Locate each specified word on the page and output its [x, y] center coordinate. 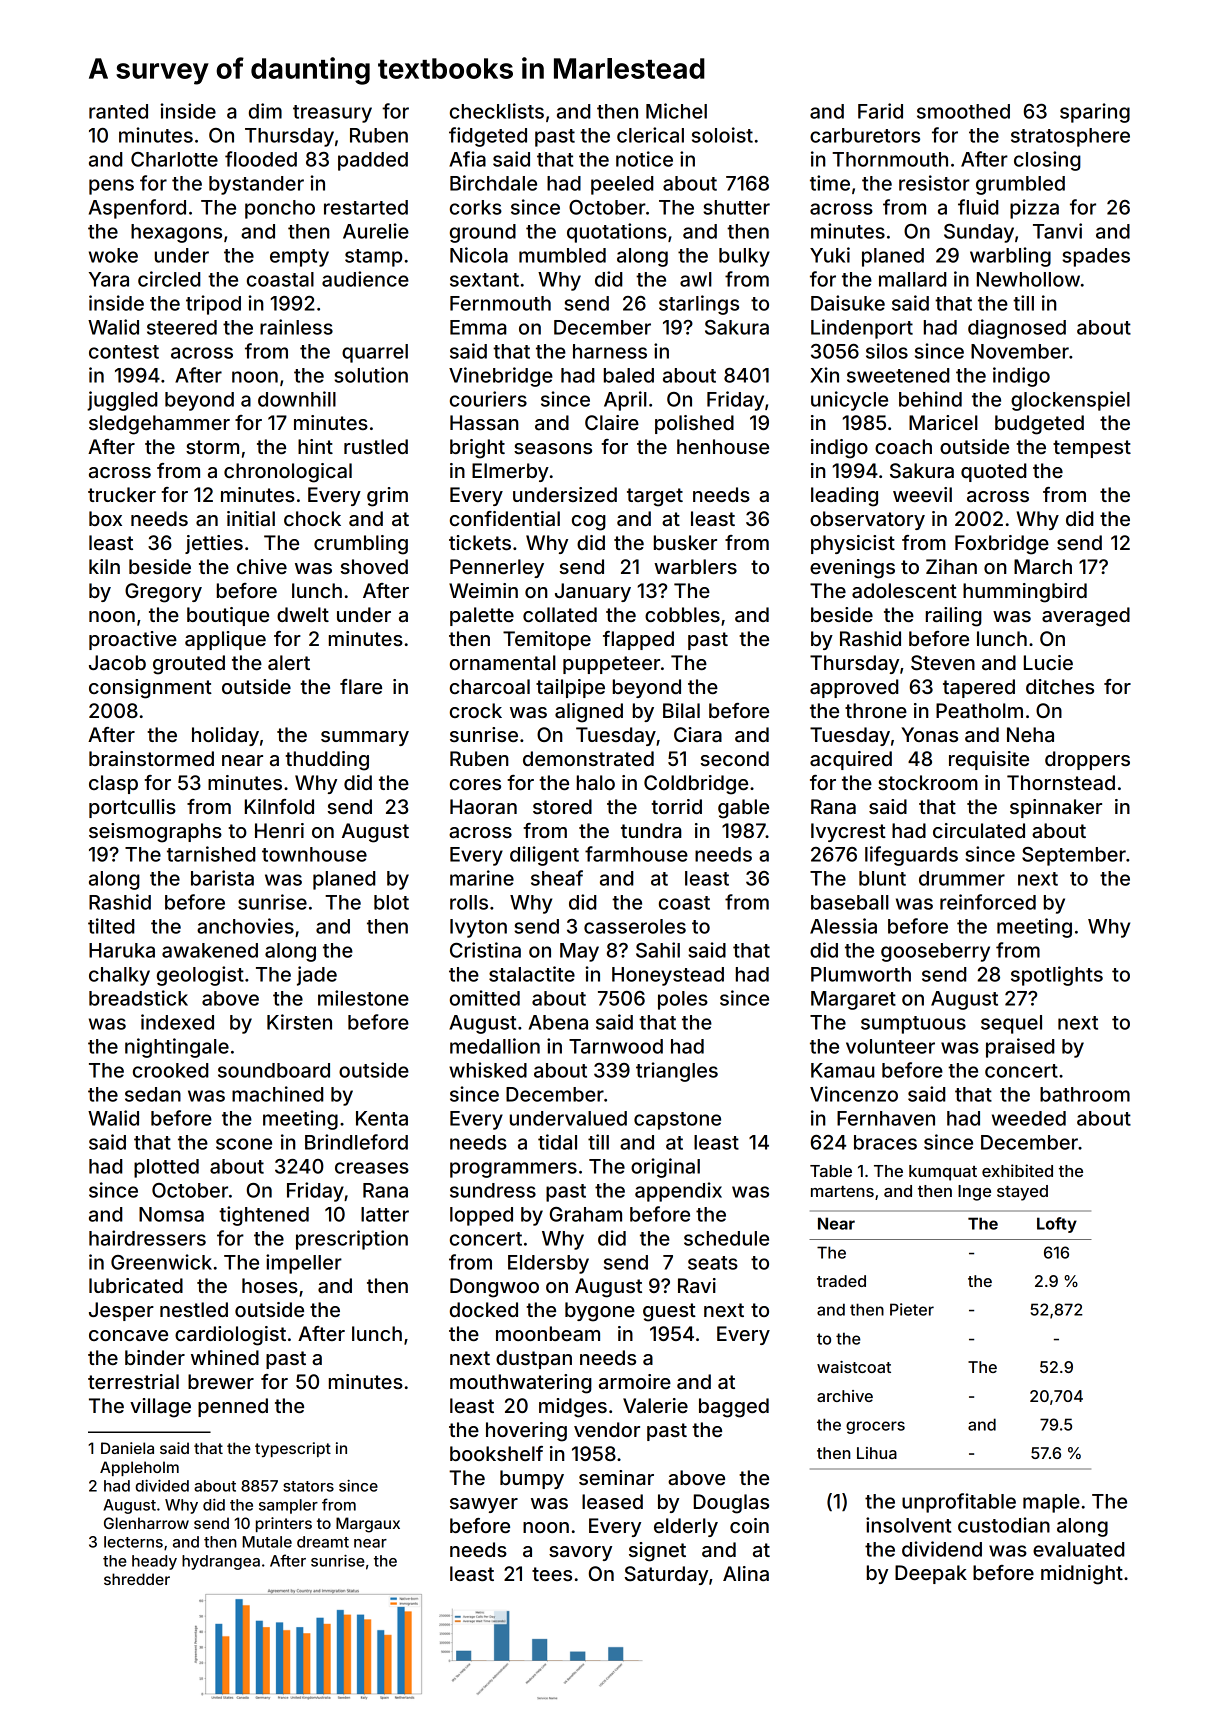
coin [749, 1525]
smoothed [963, 111]
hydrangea [221, 1562]
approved [854, 688]
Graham [586, 1214]
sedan [153, 1094]
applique [225, 640]
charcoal [490, 686]
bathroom [1085, 1094]
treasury [332, 114]
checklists [497, 111]
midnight [1082, 1575]
